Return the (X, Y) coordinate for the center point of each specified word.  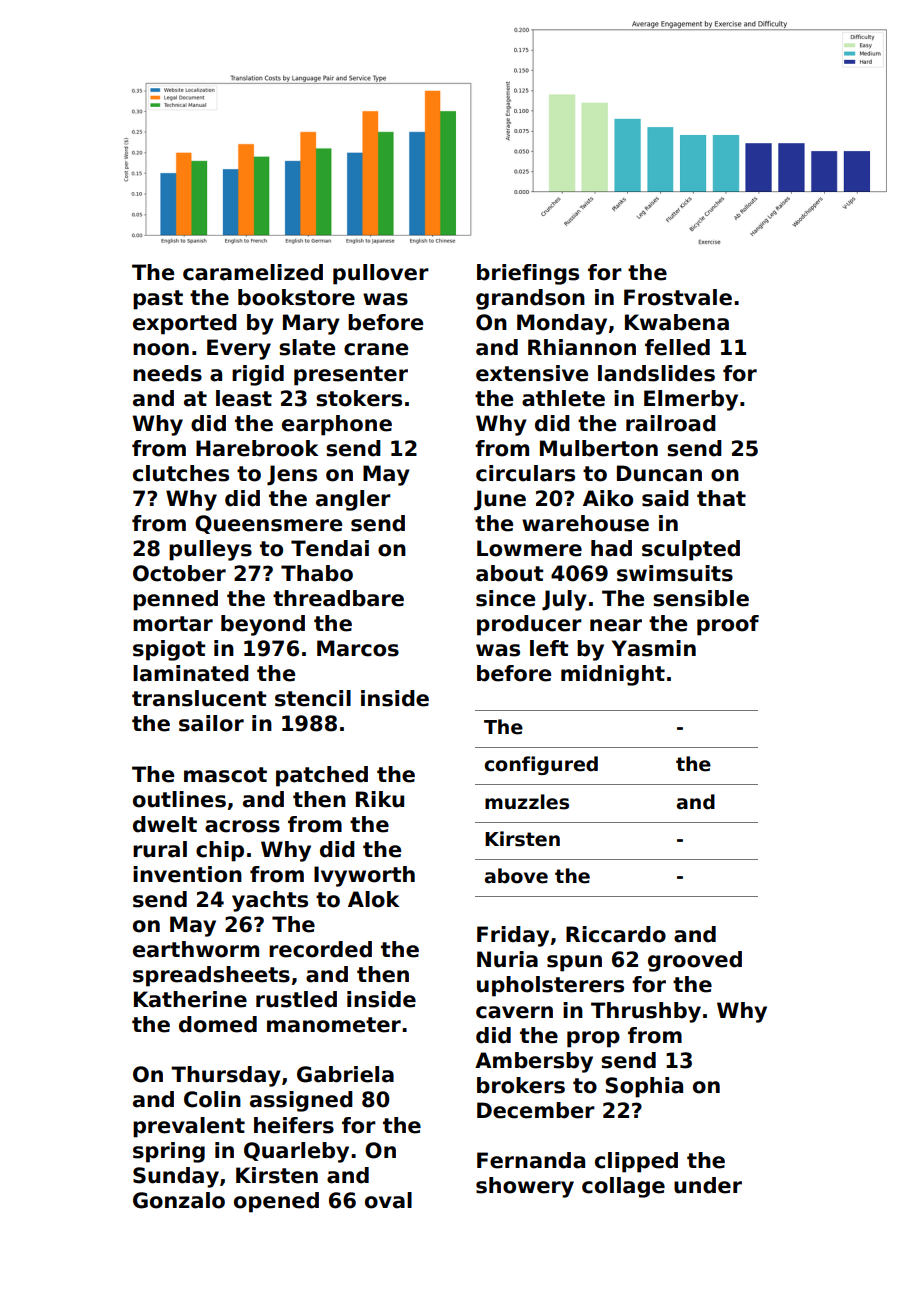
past (158, 300)
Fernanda (531, 1160)
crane (376, 349)
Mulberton (599, 448)
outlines (179, 799)
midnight (613, 675)
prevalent (189, 1127)
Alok (374, 899)
